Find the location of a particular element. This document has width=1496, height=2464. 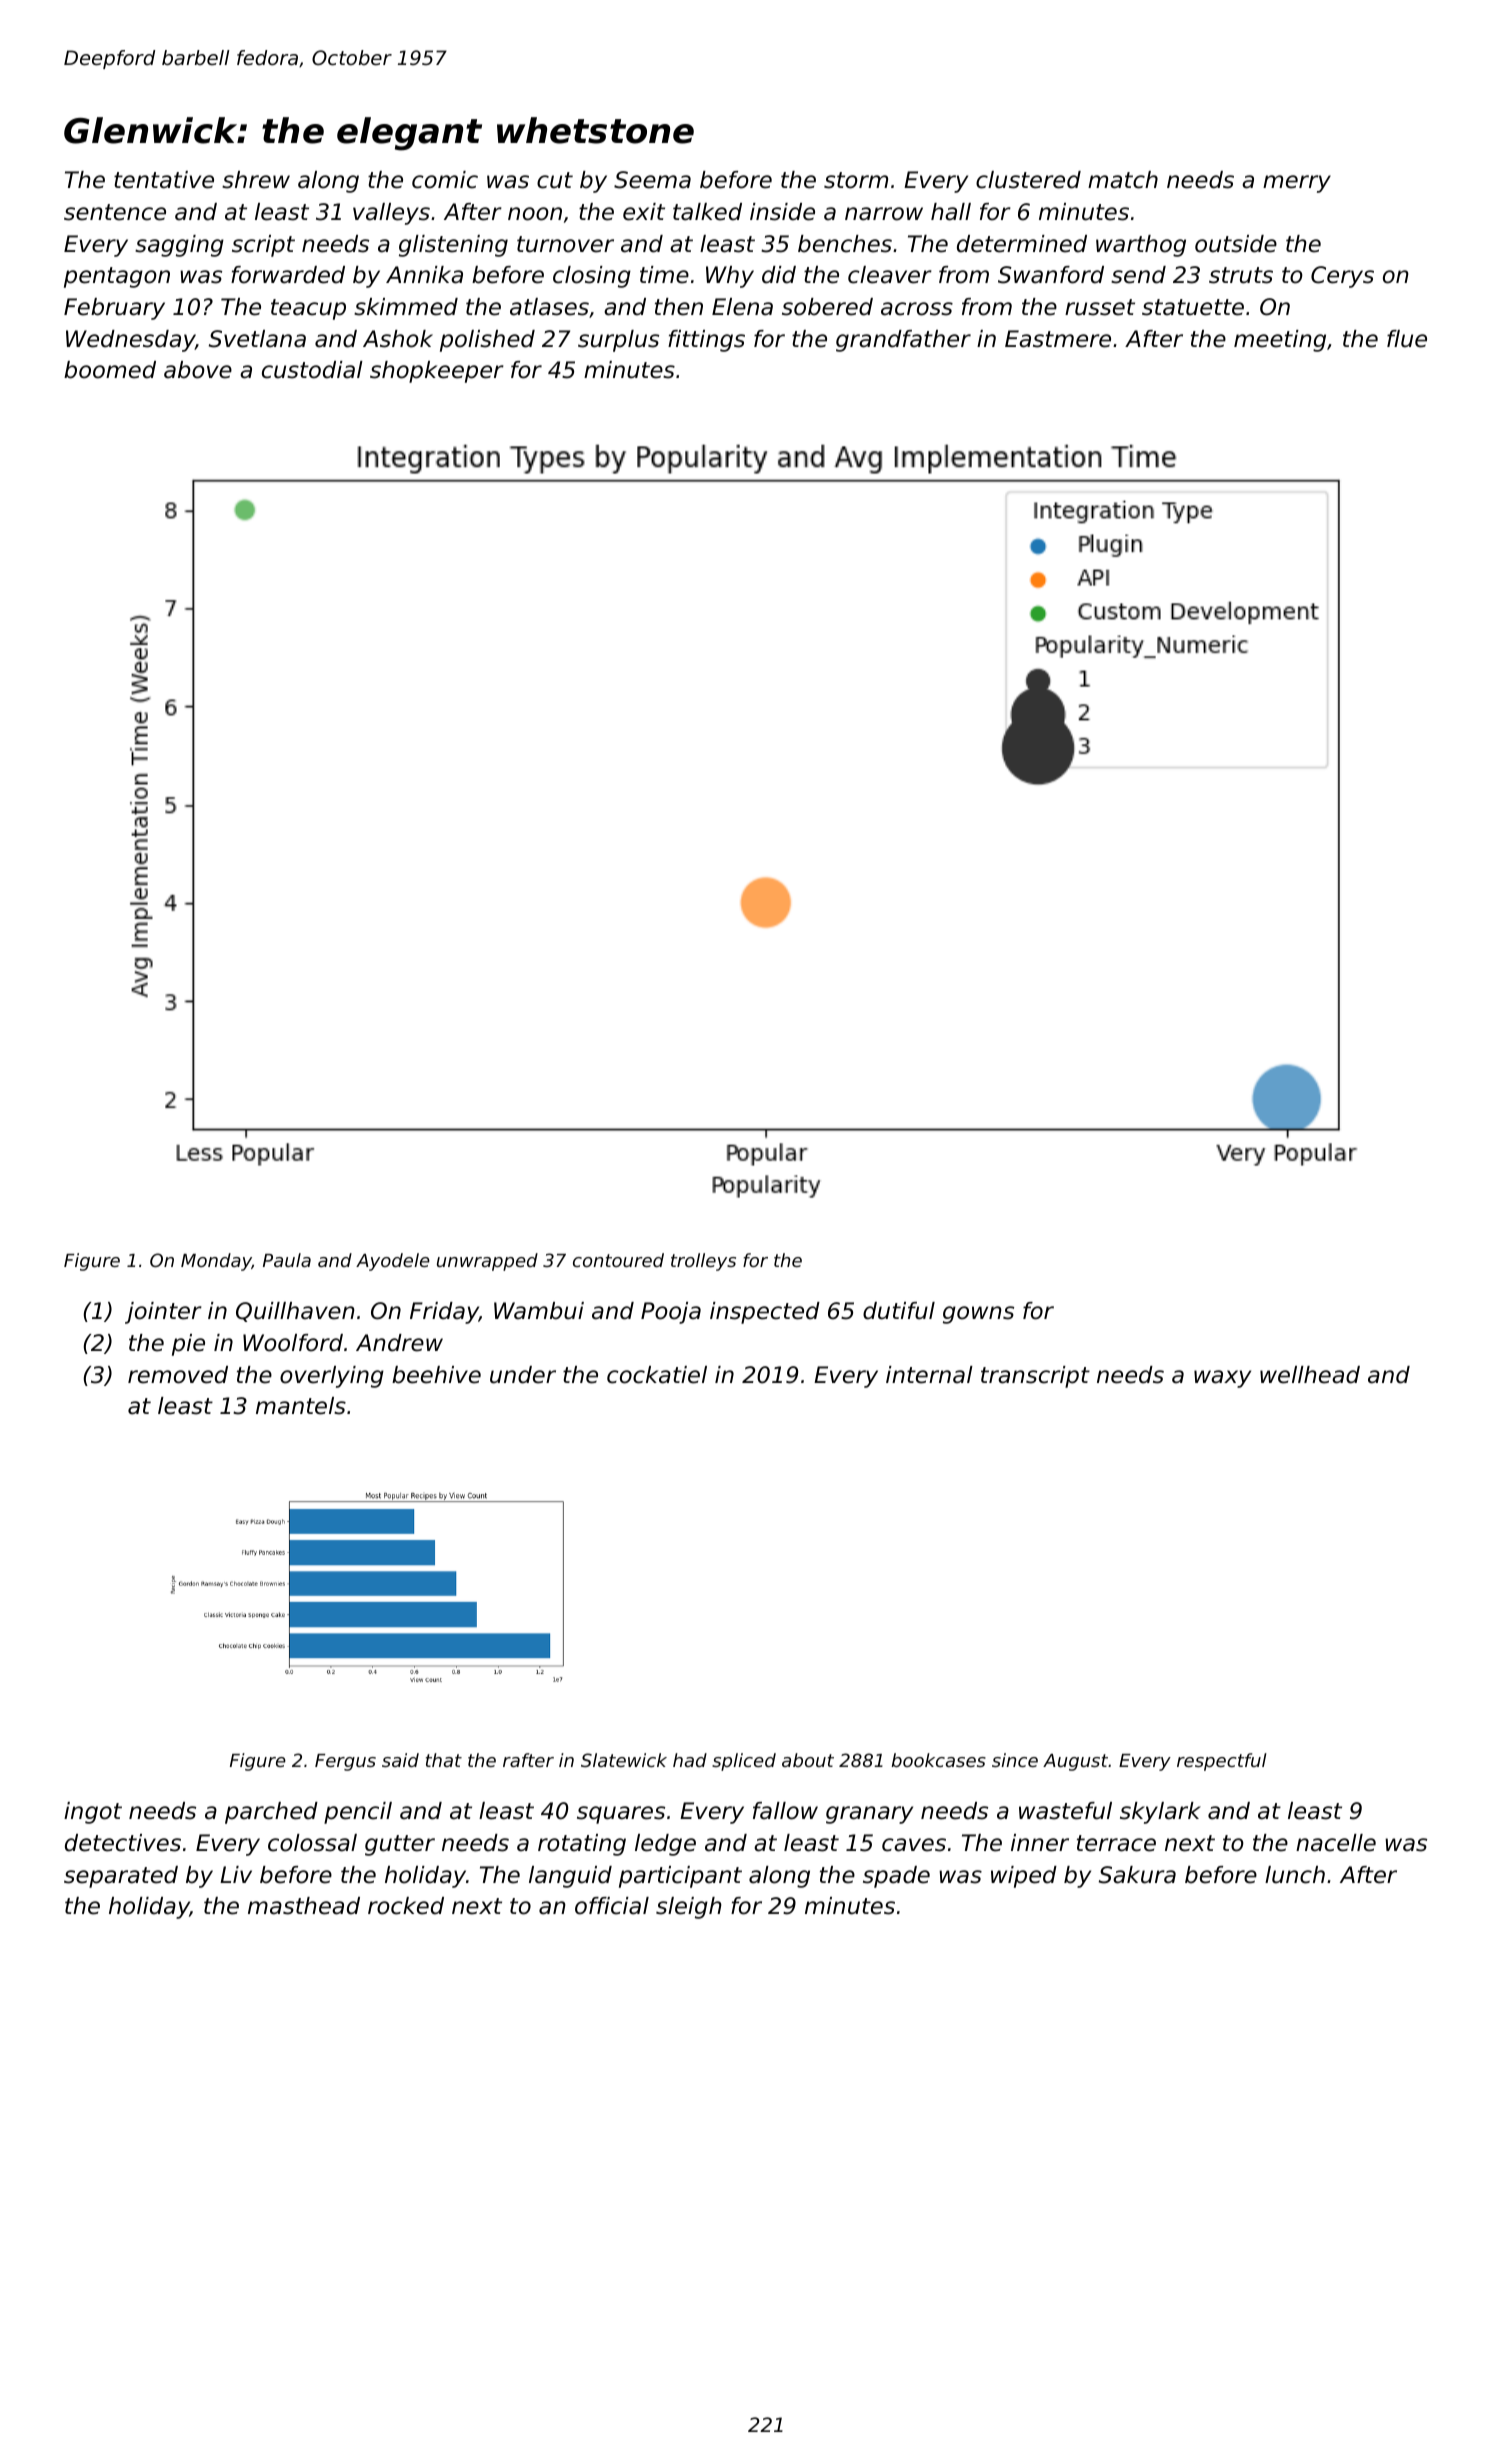

dutiful is located at coordinates (899, 1311).
